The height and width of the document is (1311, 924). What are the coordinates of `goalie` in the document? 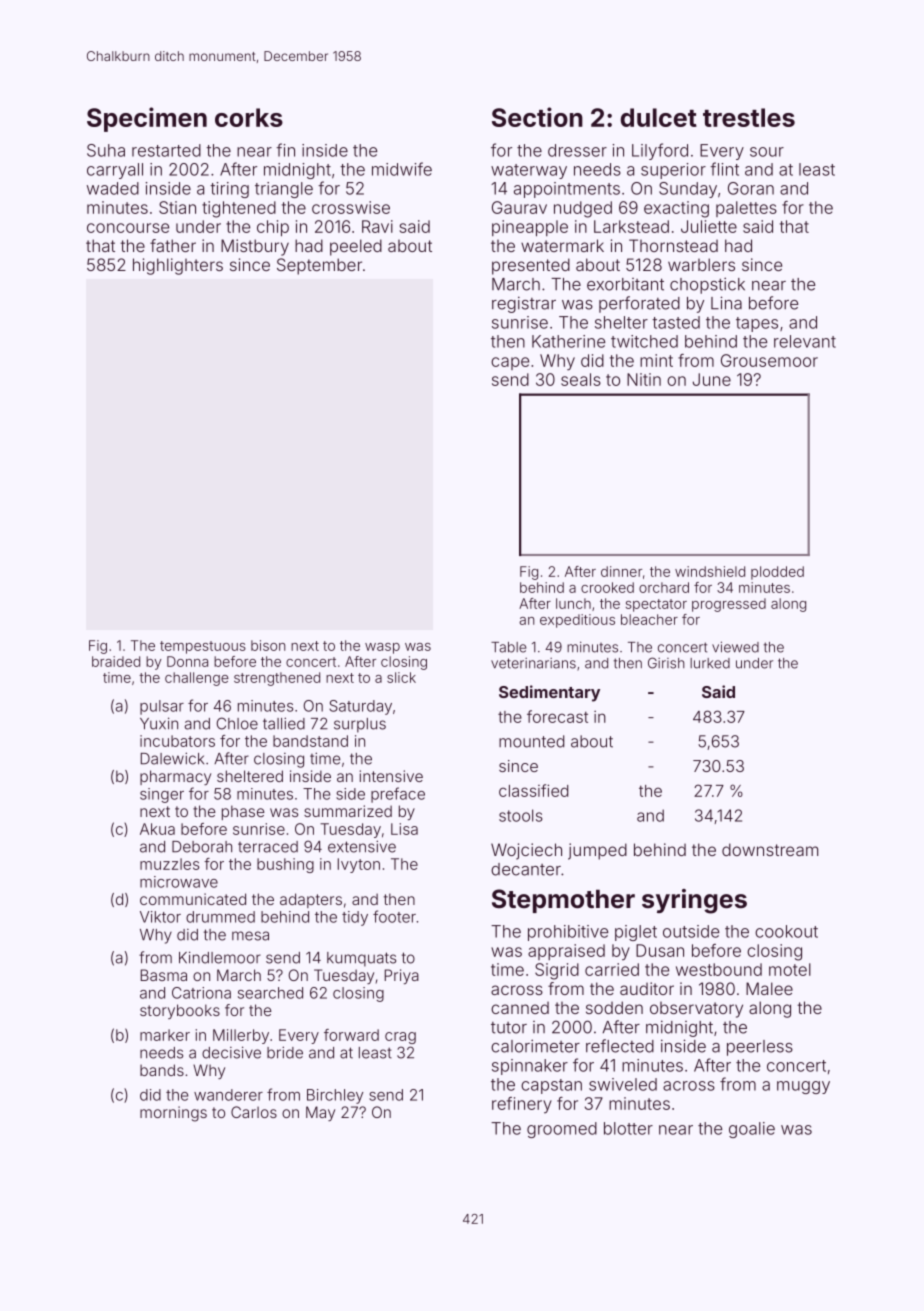 It's located at (752, 1130).
